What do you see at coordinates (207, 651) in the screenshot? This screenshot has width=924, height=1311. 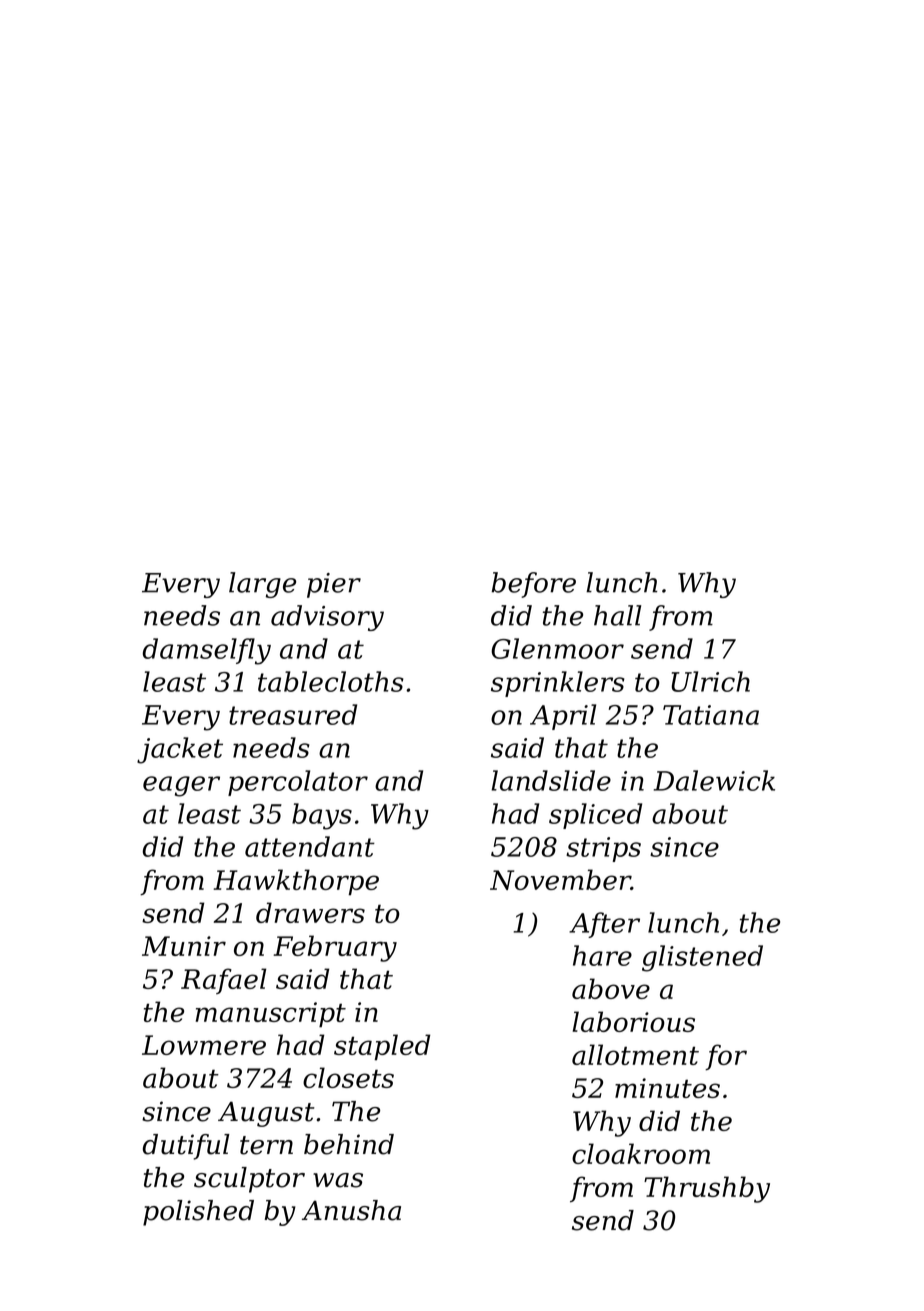 I see `damselfly` at bounding box center [207, 651].
